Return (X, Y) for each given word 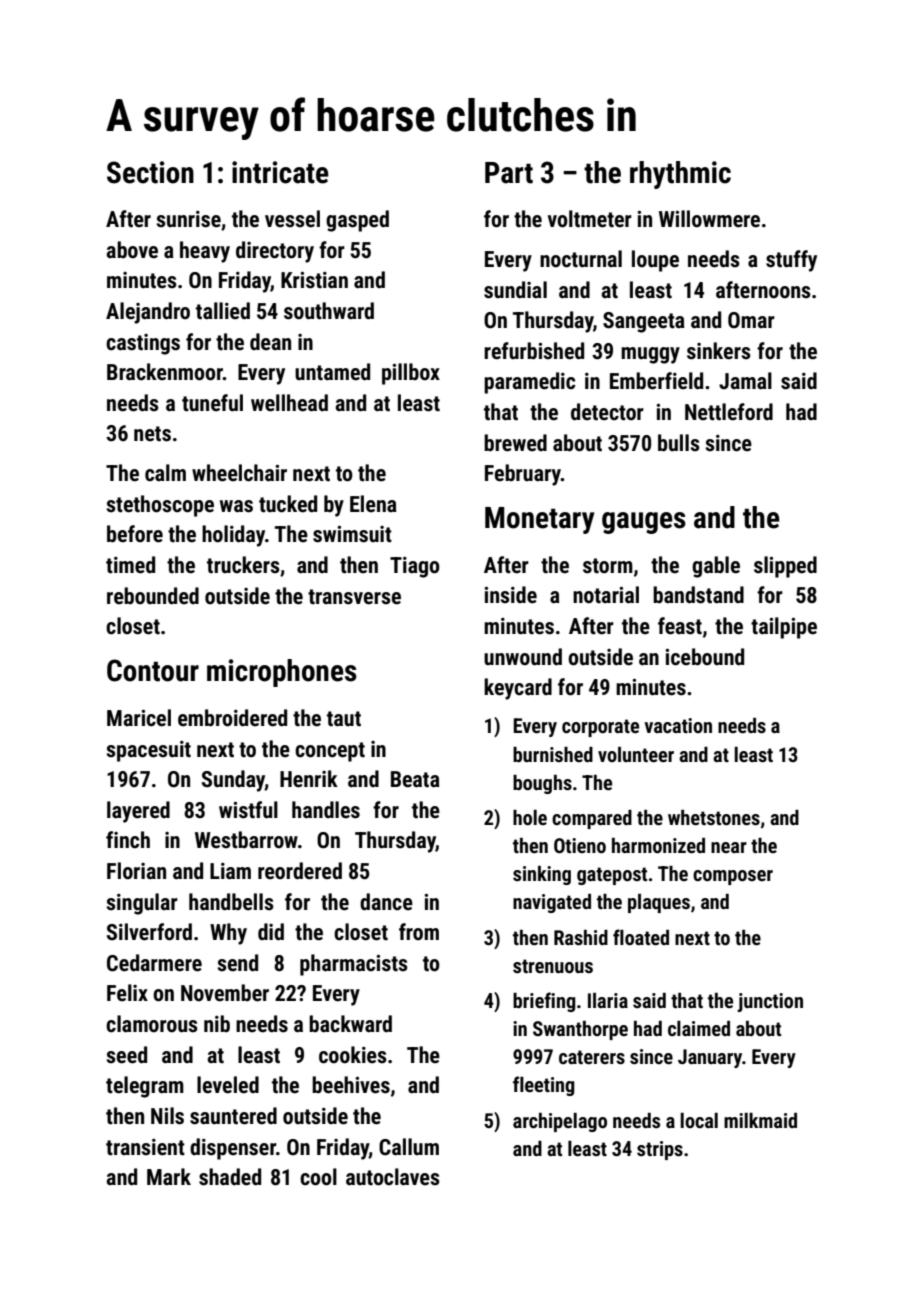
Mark (169, 1176)
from (419, 932)
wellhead (289, 403)
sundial (515, 290)
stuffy (791, 261)
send (237, 963)
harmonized (658, 845)
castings (143, 344)
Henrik (309, 779)
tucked (288, 504)
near (729, 847)
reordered (300, 871)
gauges (644, 523)
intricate (280, 172)
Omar (751, 320)
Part (509, 173)
